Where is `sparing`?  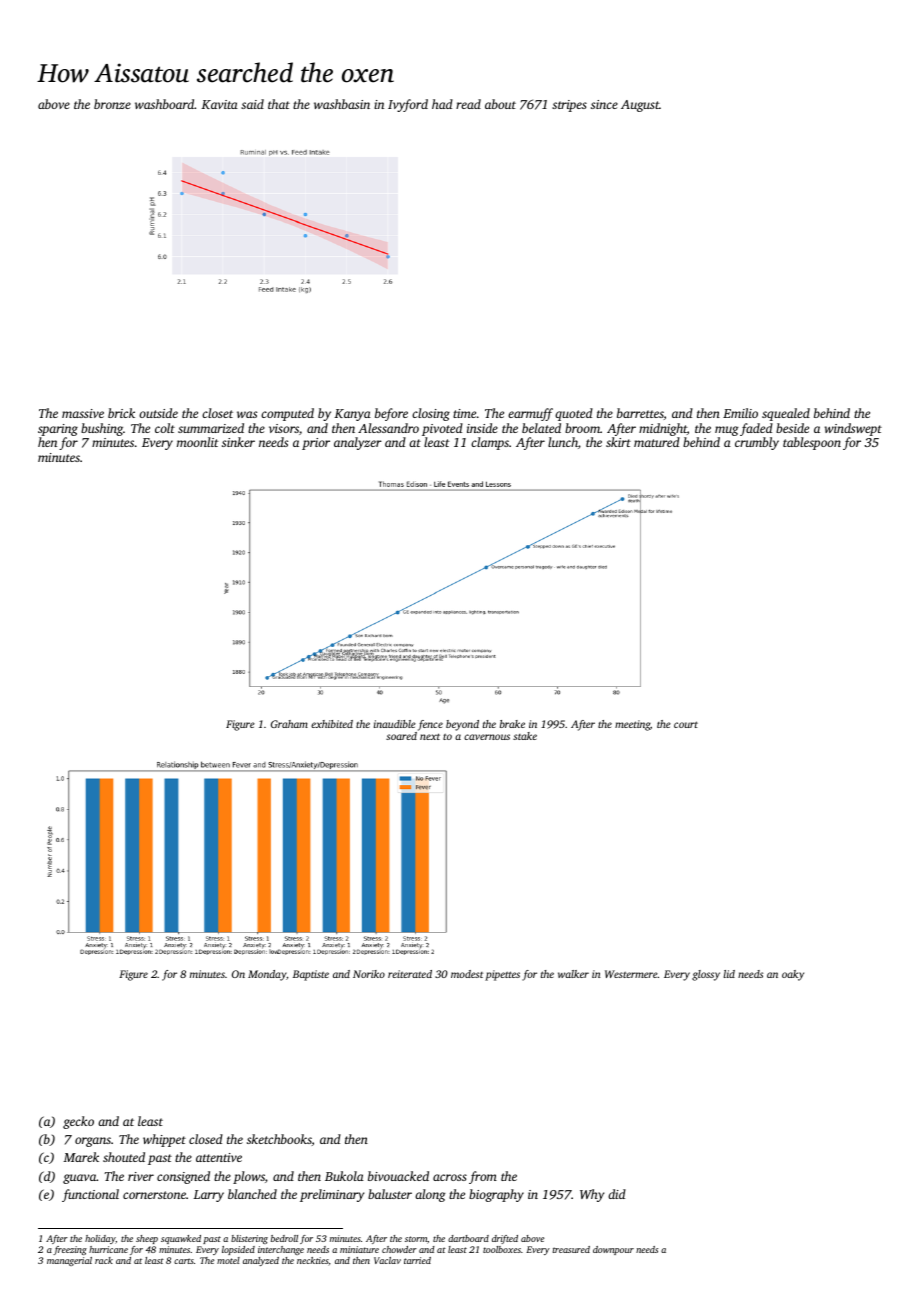 sparing is located at coordinates (58, 430).
